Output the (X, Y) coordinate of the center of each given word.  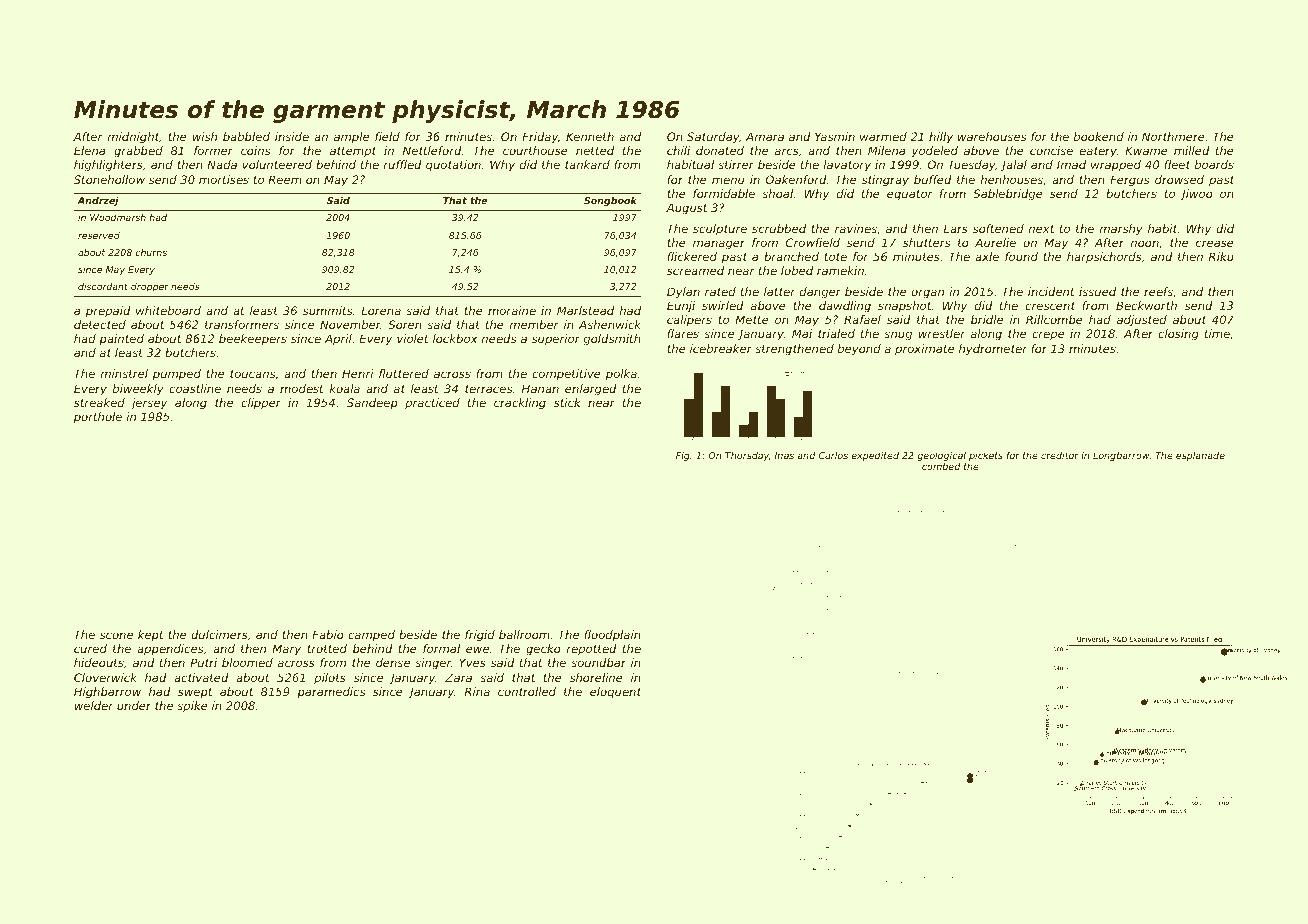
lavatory (847, 166)
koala (344, 388)
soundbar (598, 662)
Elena (89, 150)
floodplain (612, 636)
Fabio (328, 634)
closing (1178, 335)
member (534, 324)
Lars (956, 228)
